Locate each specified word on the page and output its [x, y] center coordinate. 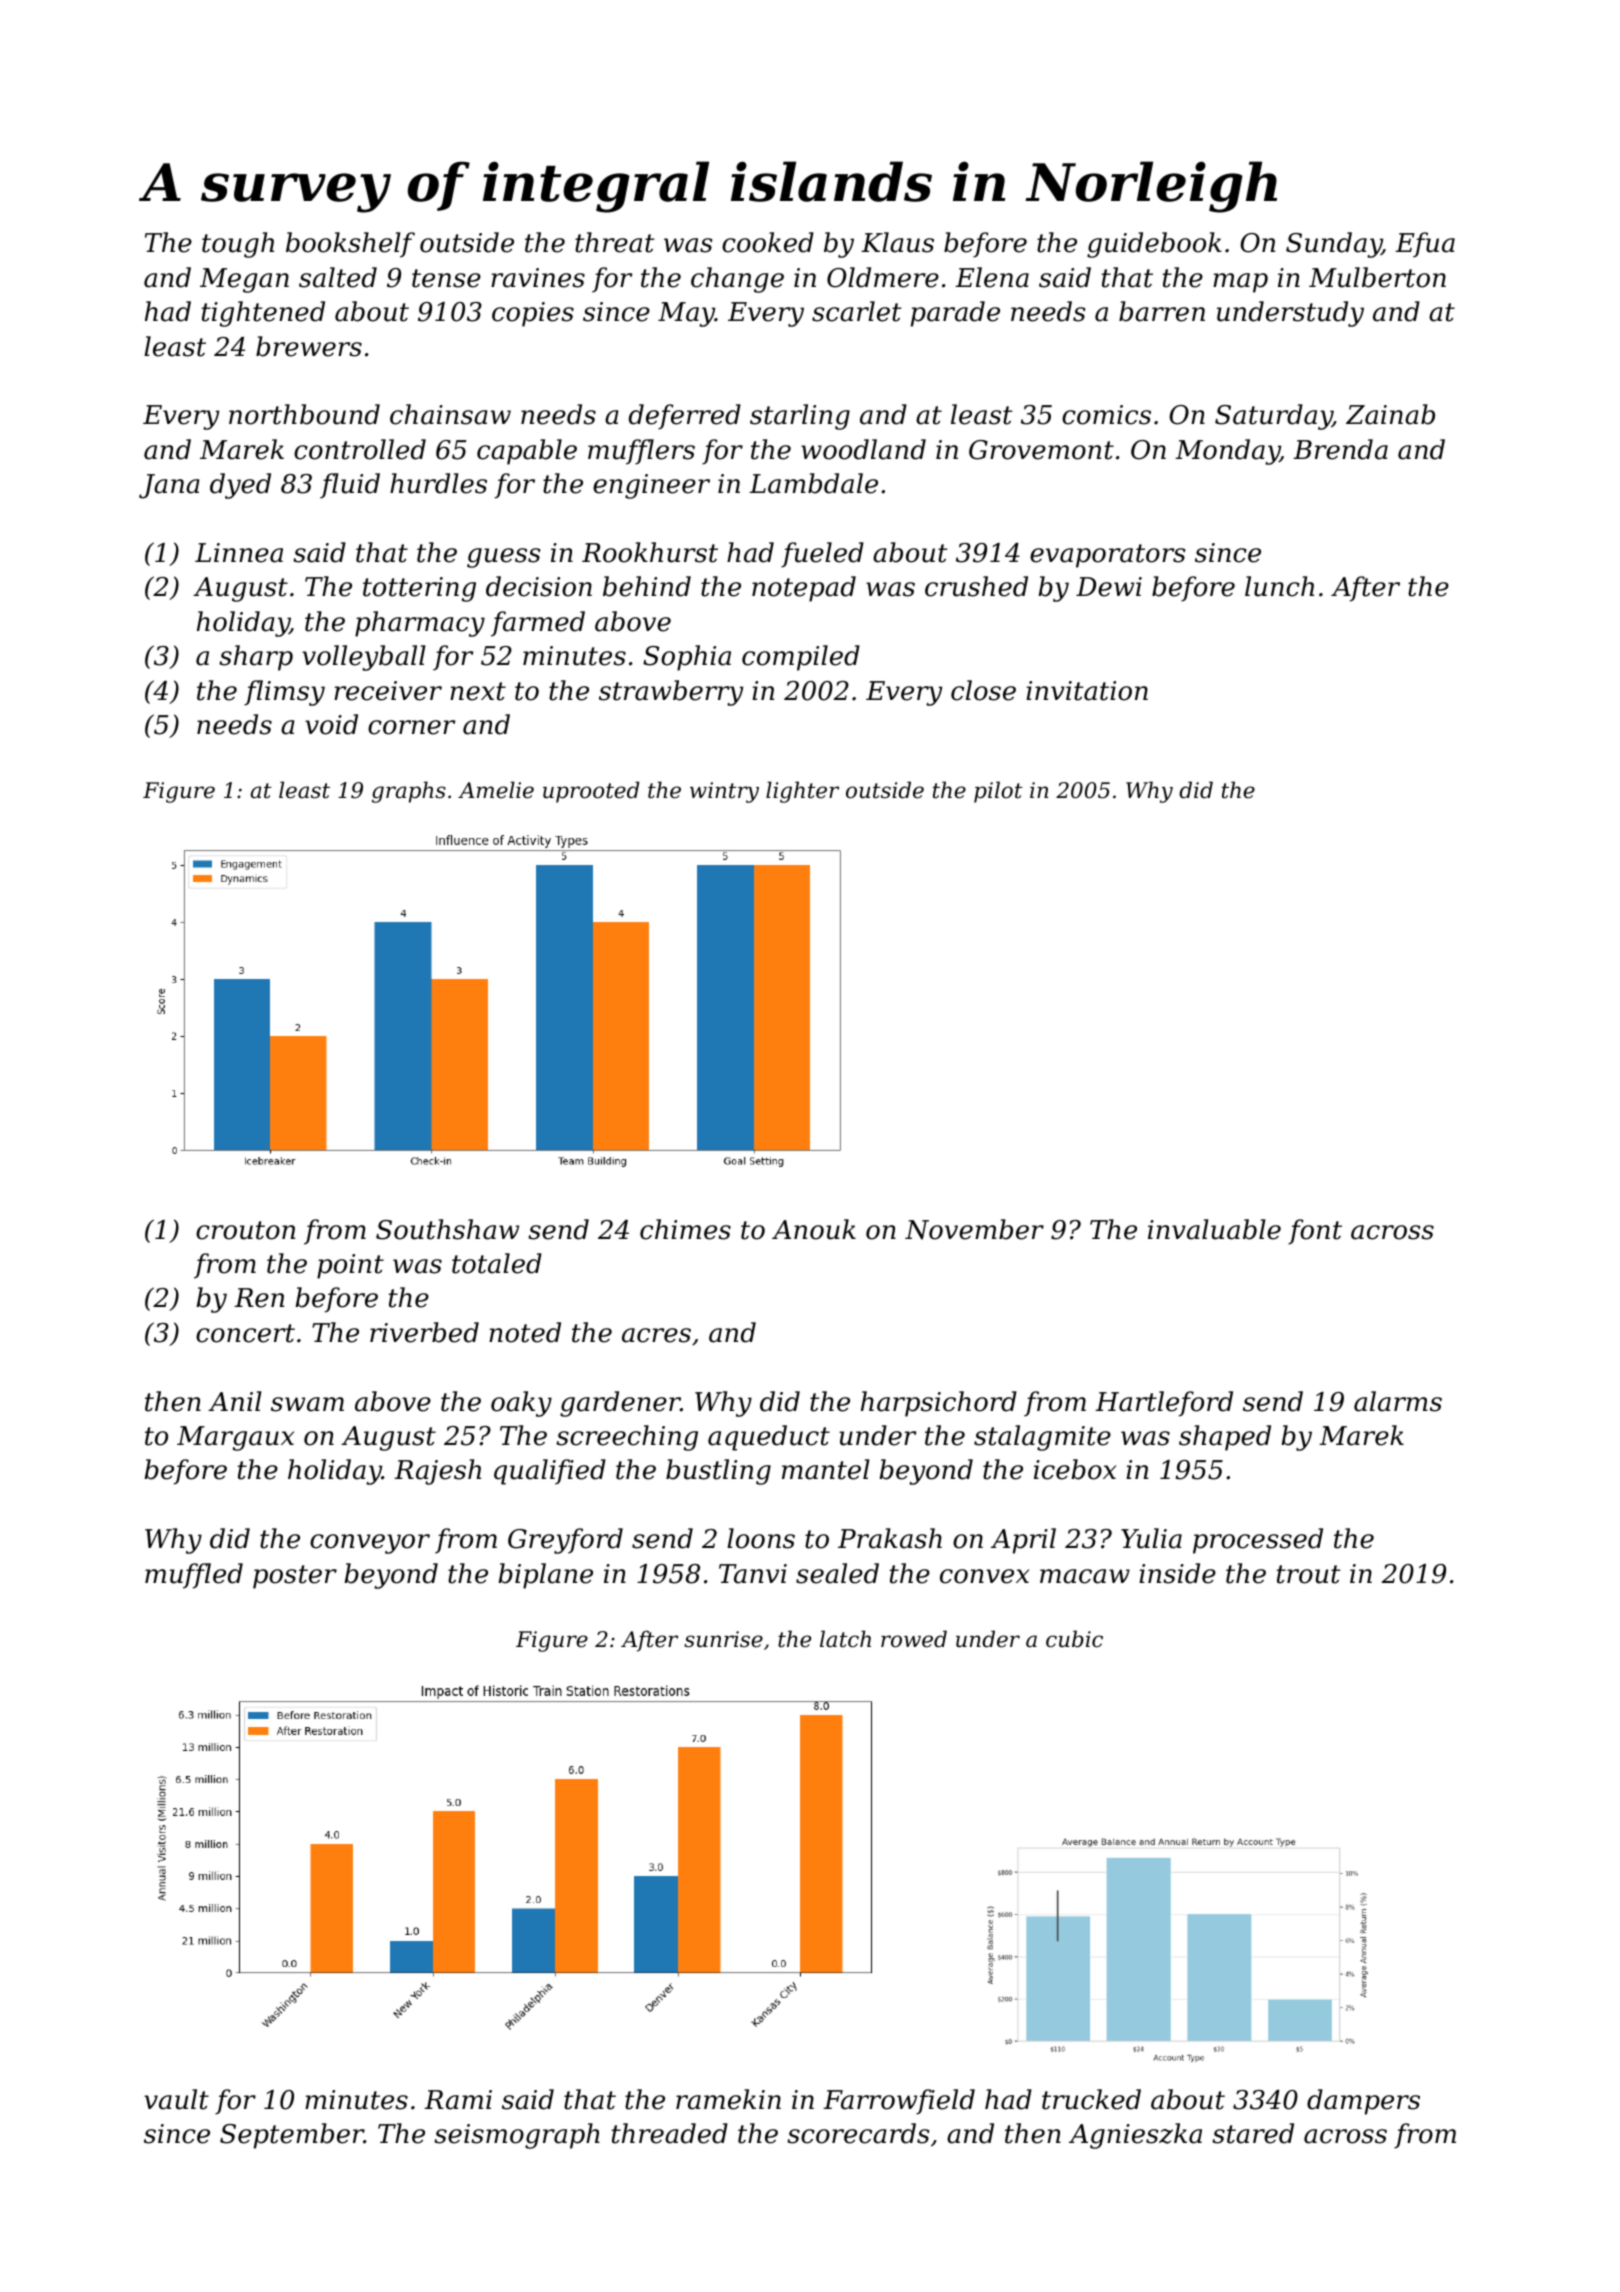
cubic [1074, 1639]
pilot [998, 792]
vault [176, 2099]
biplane [545, 1576]
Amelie [496, 790]
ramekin [728, 2099]
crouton [245, 1230]
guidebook [1154, 245]
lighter [802, 792]
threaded [670, 2133]
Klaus [897, 242]
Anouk [814, 1229]
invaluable [1214, 1229]
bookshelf [350, 245]
